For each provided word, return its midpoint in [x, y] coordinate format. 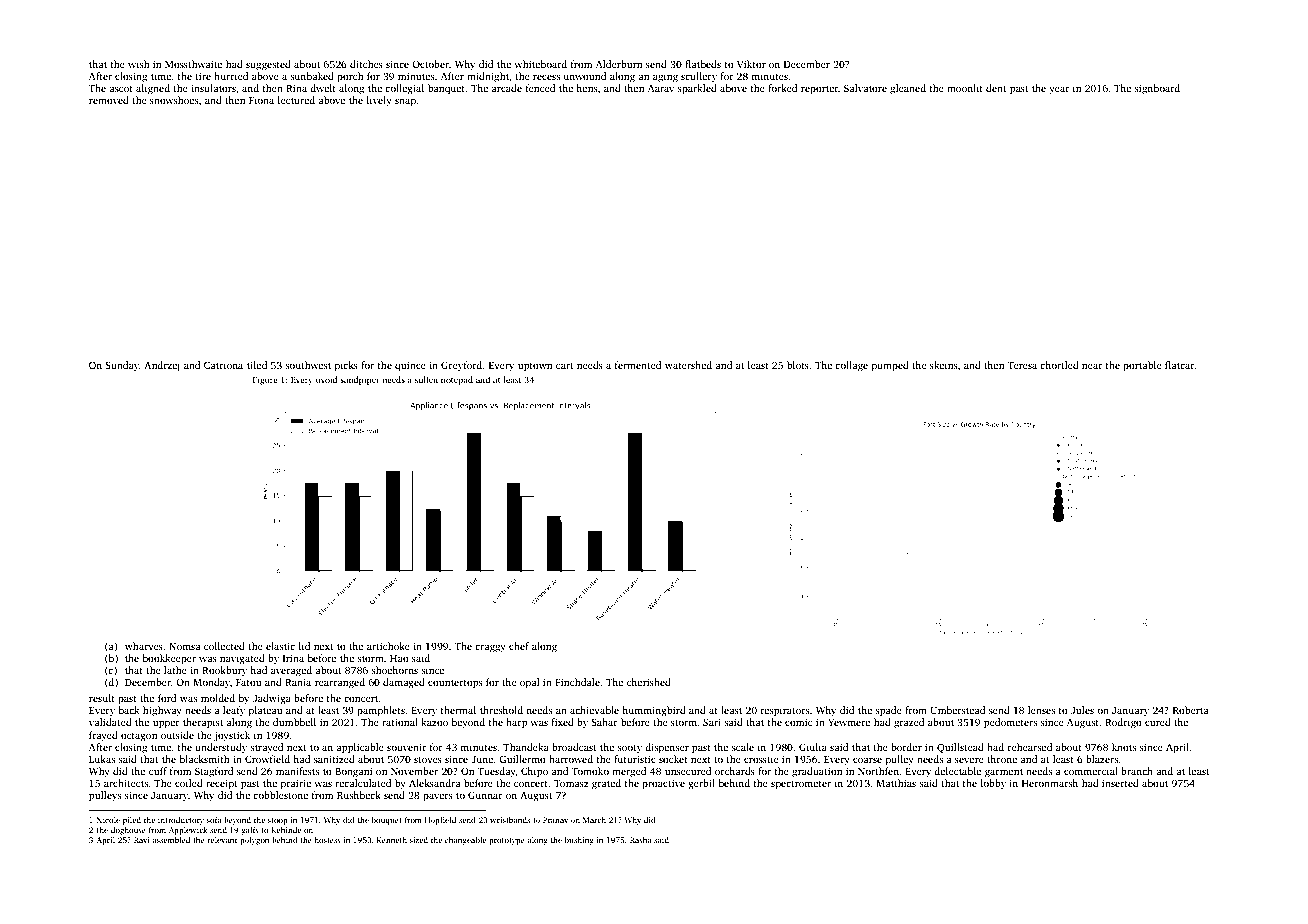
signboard [1157, 89]
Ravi [142, 840]
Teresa [1022, 365]
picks [346, 366]
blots [798, 365]
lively [379, 101]
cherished [649, 682]
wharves [144, 646]
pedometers [1010, 723]
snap [405, 103]
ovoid [327, 379]
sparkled [697, 89]
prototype [507, 841]
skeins [944, 365]
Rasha [641, 840]
